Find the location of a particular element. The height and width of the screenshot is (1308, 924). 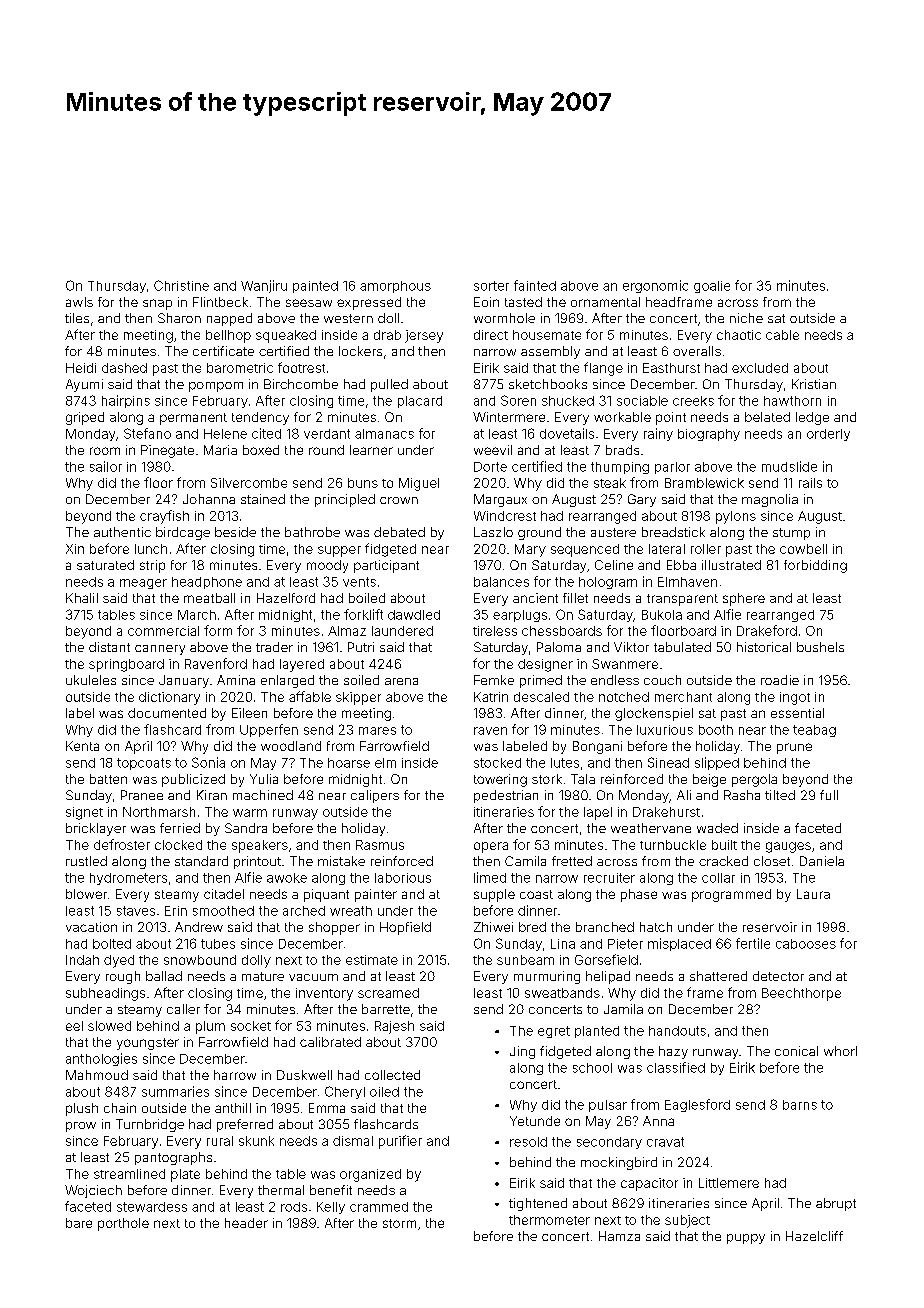

storm is located at coordinates (399, 1223).
